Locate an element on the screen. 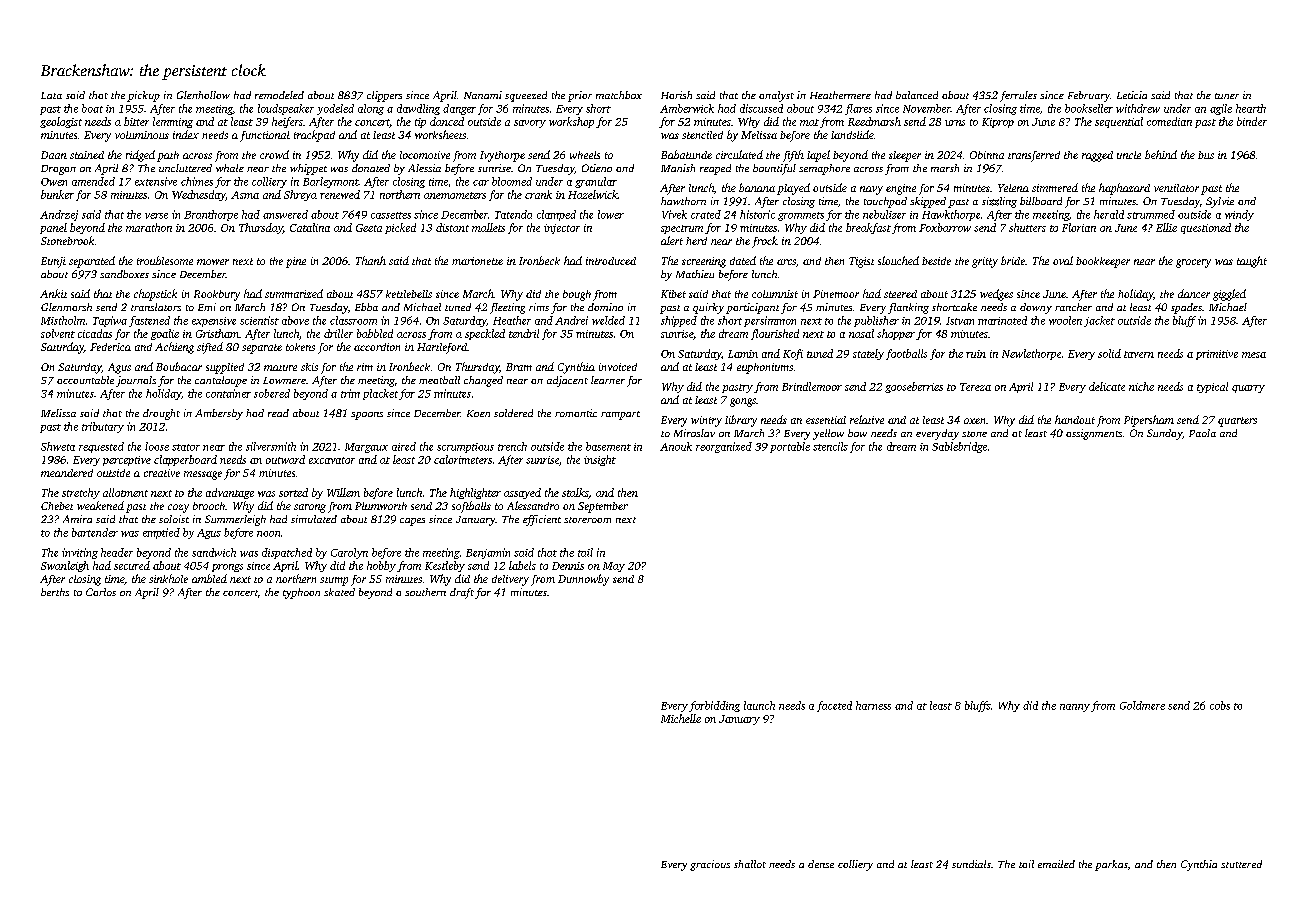 This screenshot has width=1308, height=924. Paola is located at coordinates (1202, 433).
